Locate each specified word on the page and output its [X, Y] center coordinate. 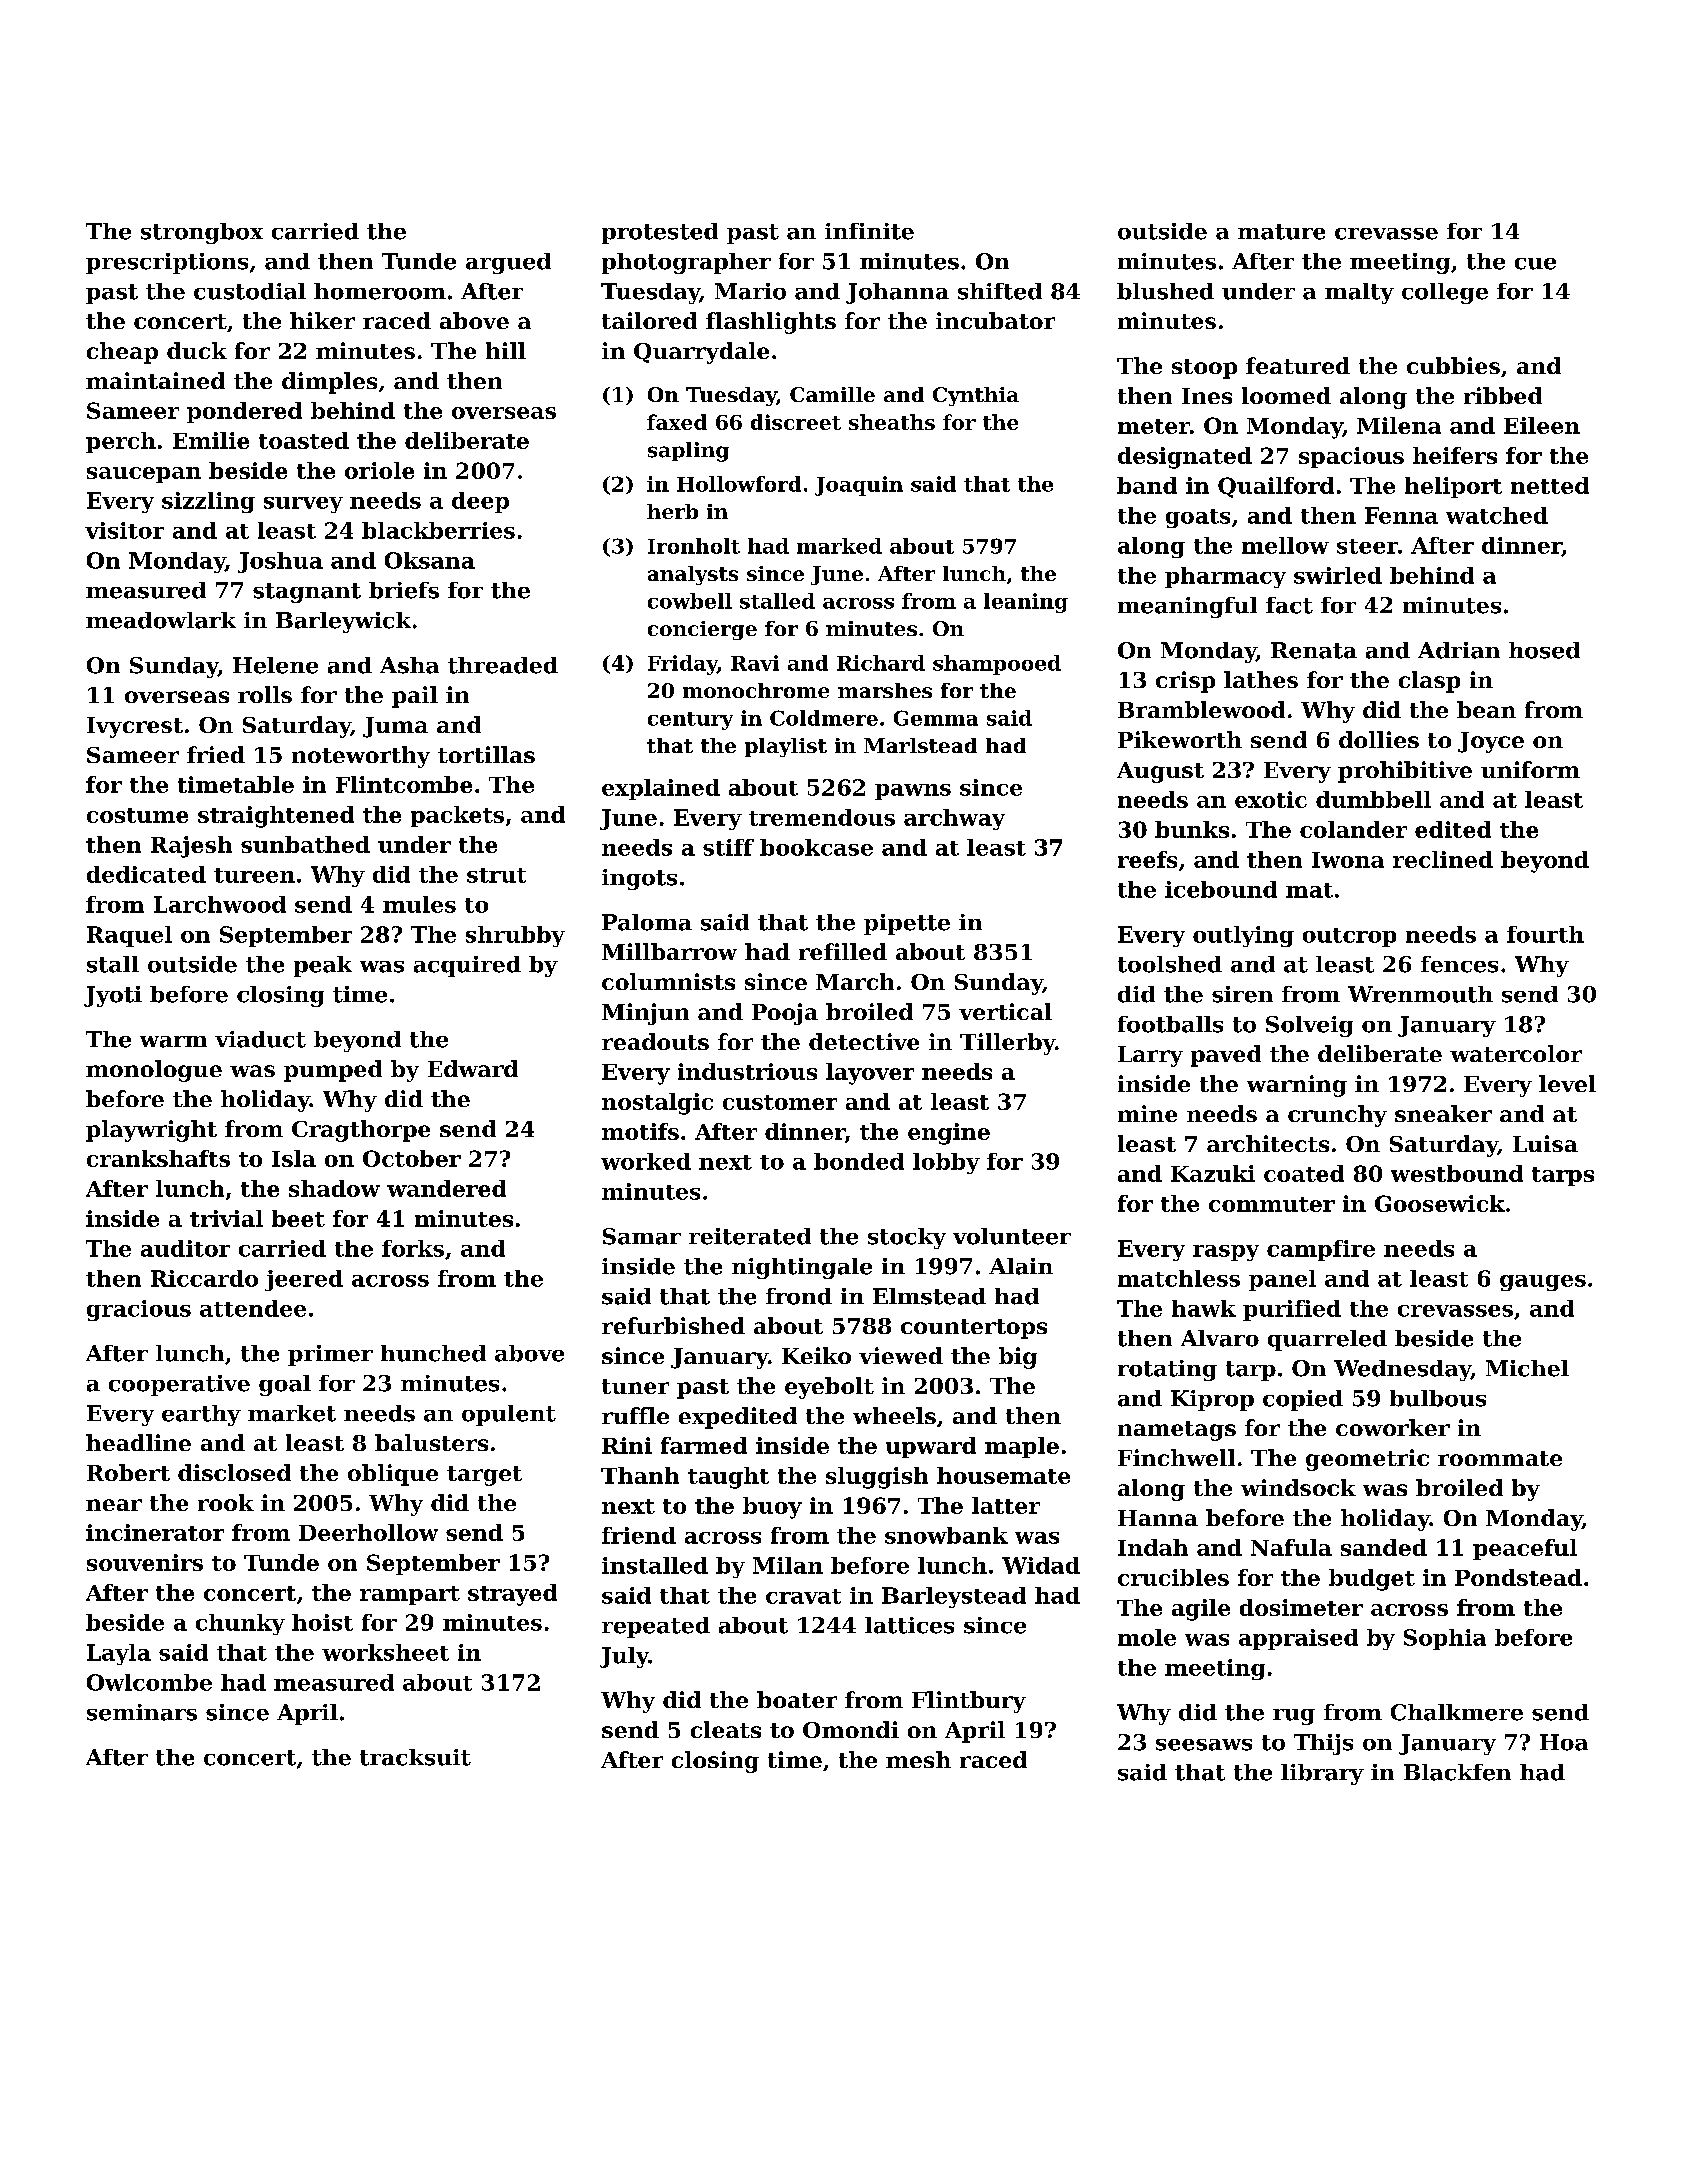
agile [1201, 1610]
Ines [1207, 396]
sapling [688, 452]
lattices [909, 1625]
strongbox [202, 233]
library [1322, 1774]
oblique [393, 1475]
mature [1281, 232]
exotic [1271, 799]
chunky [240, 1624]
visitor [124, 530]
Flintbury [969, 1702]
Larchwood [220, 904]
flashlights [771, 323]
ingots [639, 879]
